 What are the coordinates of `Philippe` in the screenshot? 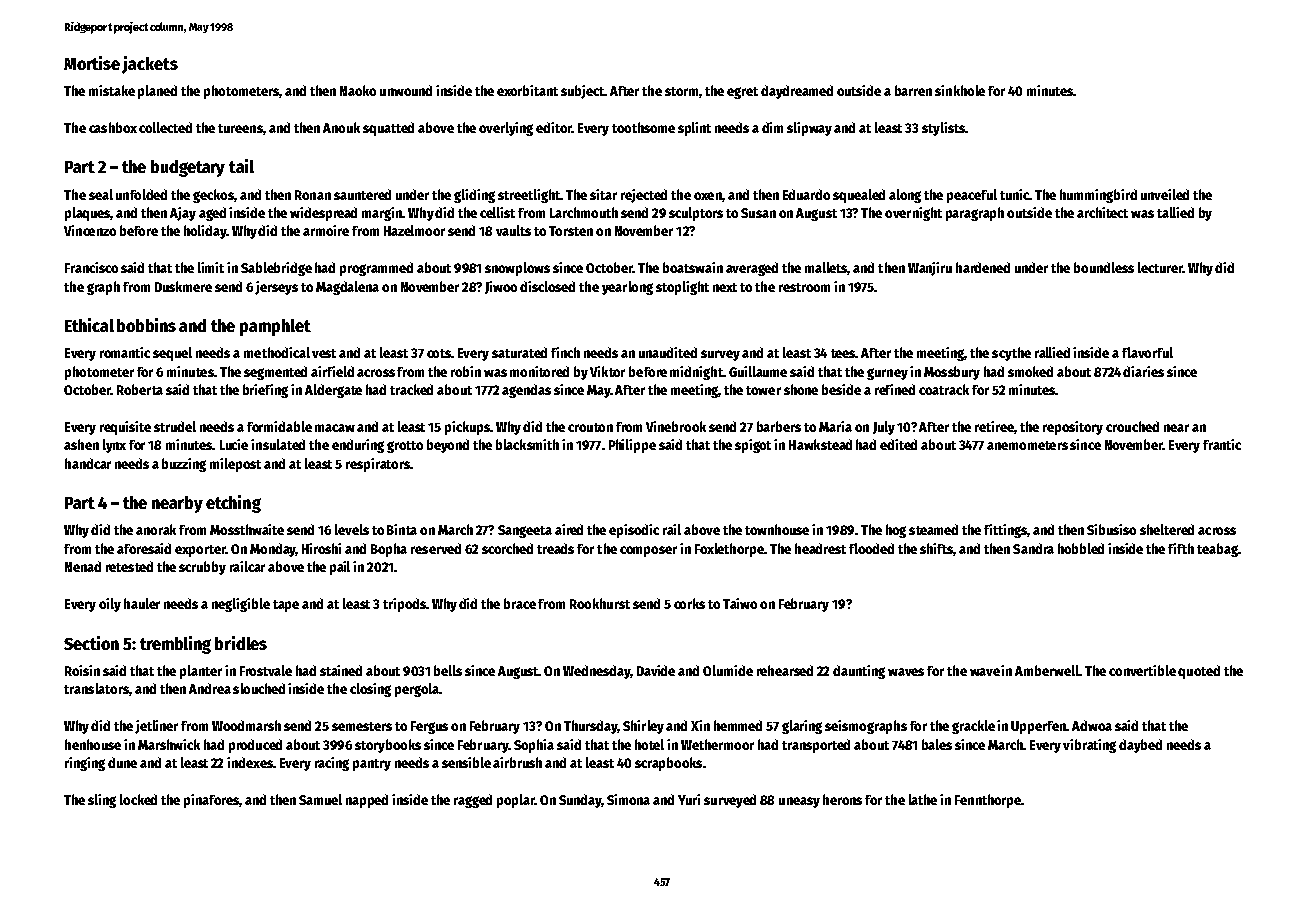 It's located at (632, 446).
